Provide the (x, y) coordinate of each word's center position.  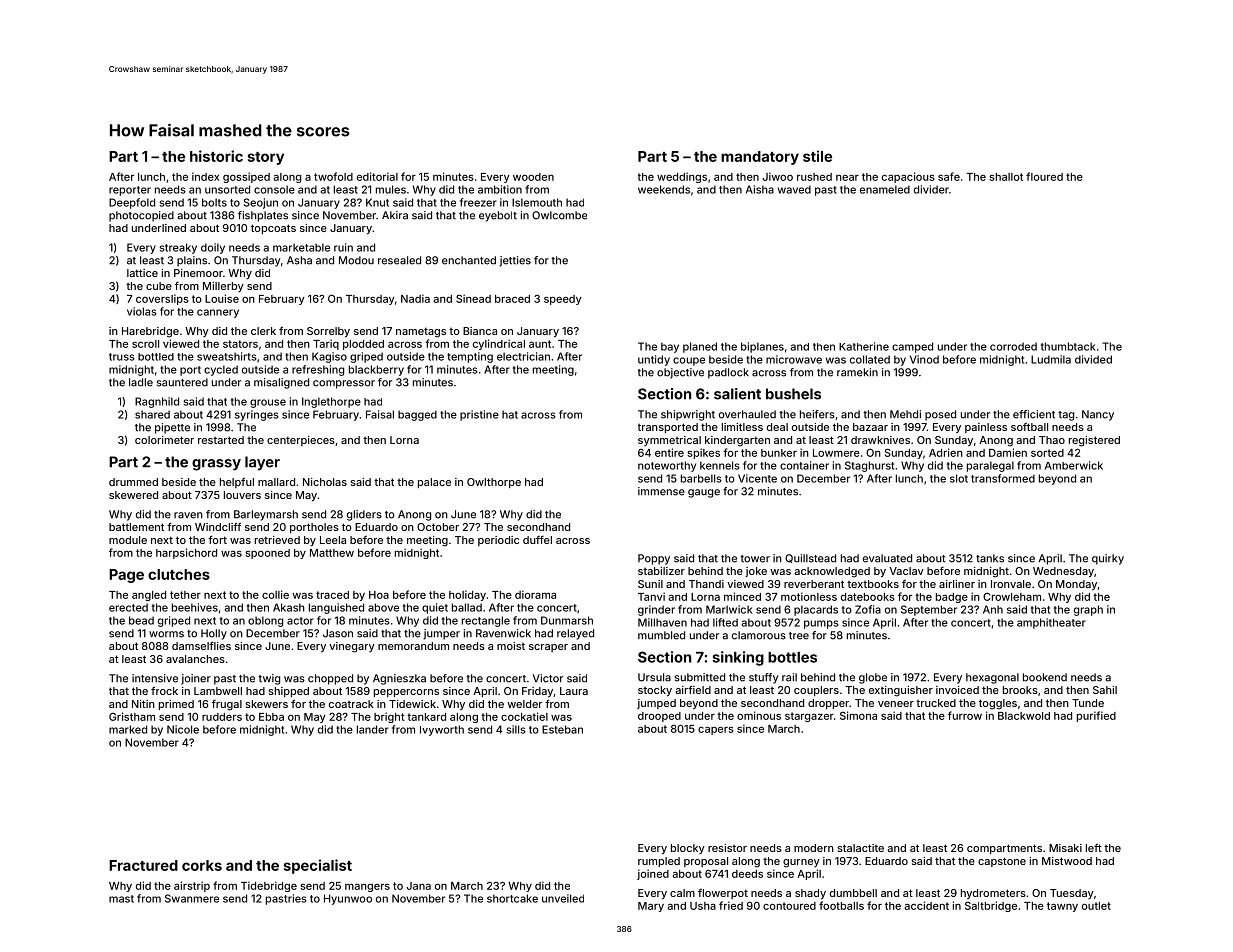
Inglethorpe (331, 402)
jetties (515, 261)
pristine (479, 415)
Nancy (1098, 415)
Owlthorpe (494, 483)
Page (126, 576)
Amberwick (1074, 465)
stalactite (860, 848)
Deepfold (132, 203)
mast (121, 899)
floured (1044, 176)
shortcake (512, 898)
